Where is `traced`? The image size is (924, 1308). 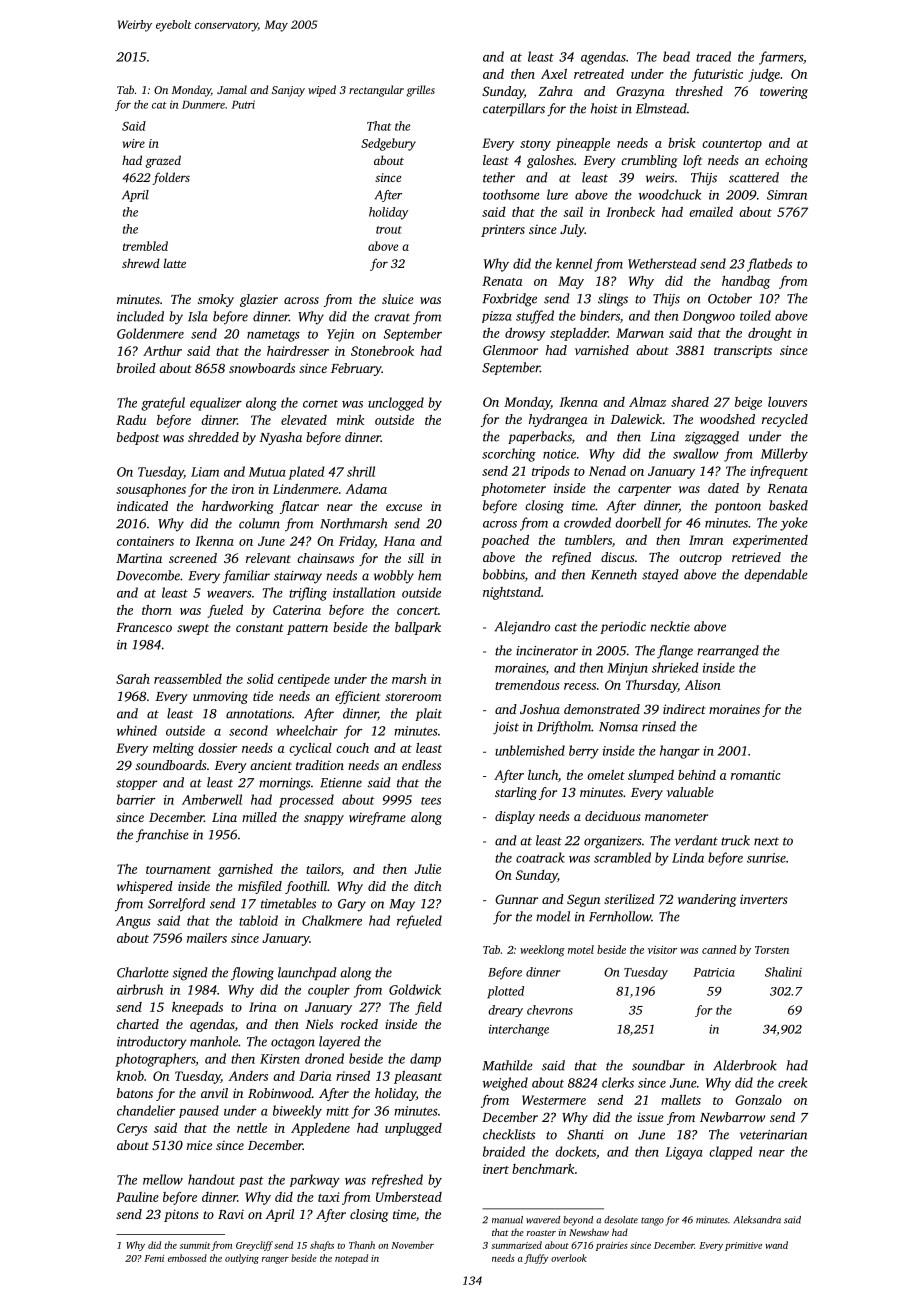 traced is located at coordinates (713, 56).
